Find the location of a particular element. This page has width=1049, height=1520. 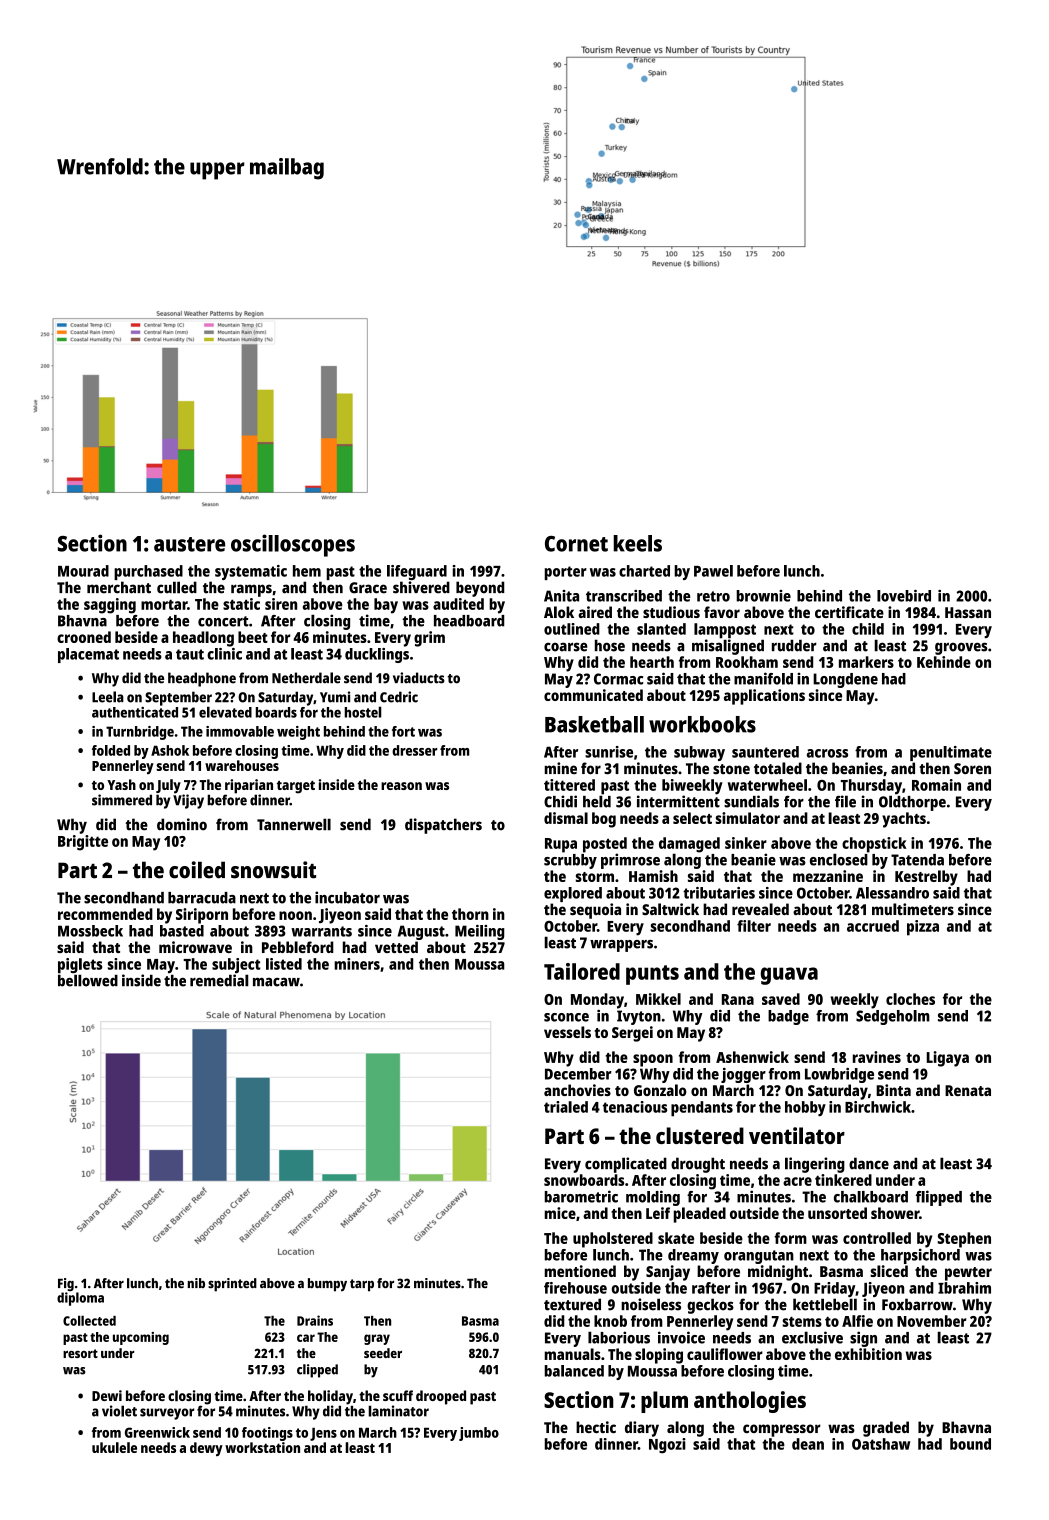

sunrise is located at coordinates (609, 752).
